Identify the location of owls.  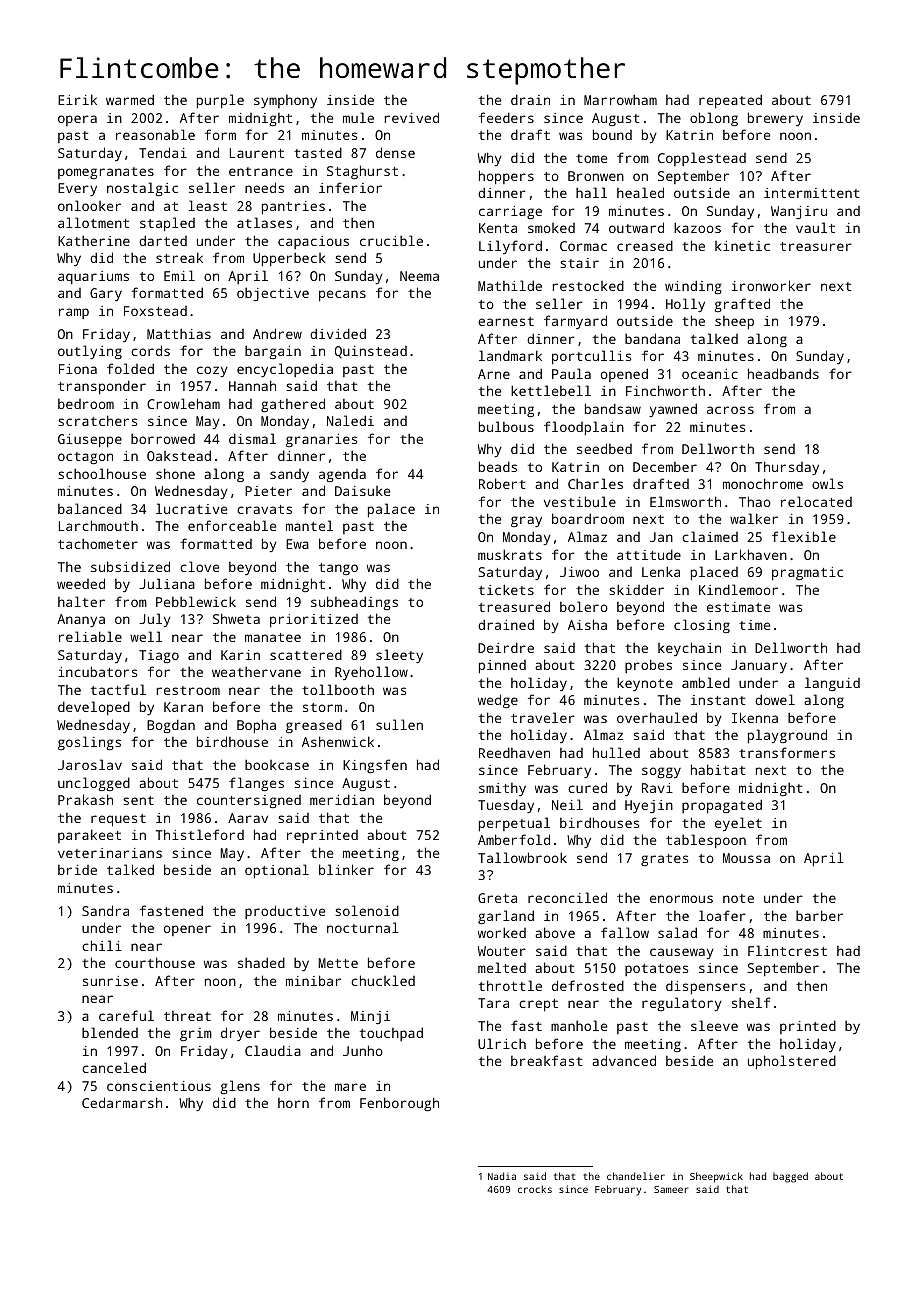
(827, 483).
